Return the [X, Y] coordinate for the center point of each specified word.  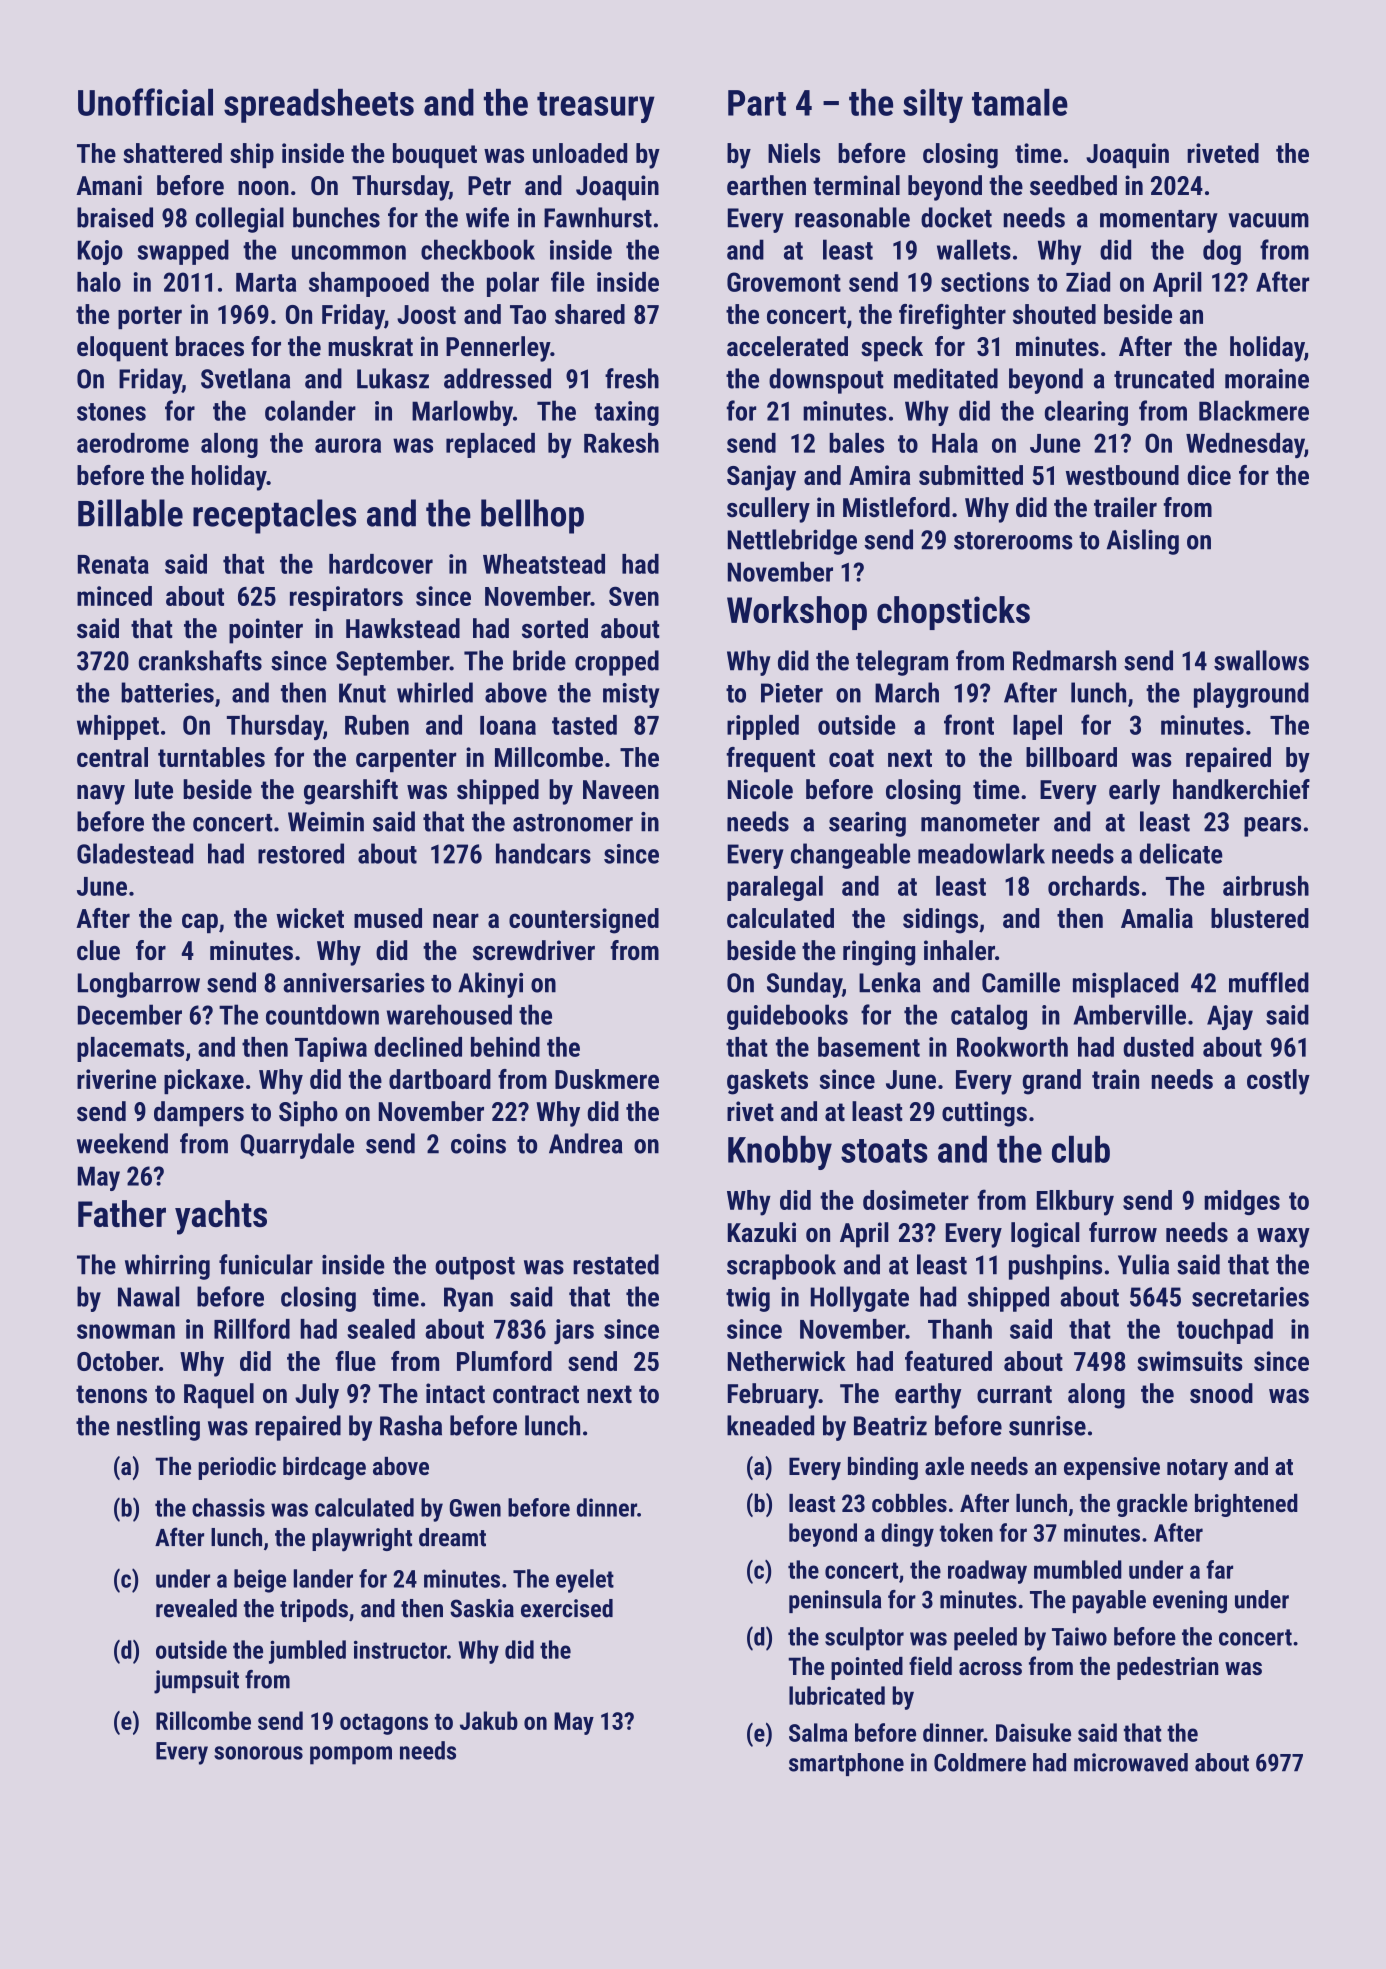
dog [1222, 252]
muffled [1269, 982]
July [317, 1396]
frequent [770, 759]
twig [748, 1299]
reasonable [852, 217]
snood [1221, 1393]
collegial [240, 220]
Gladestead [135, 853]
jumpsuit [196, 1682]
